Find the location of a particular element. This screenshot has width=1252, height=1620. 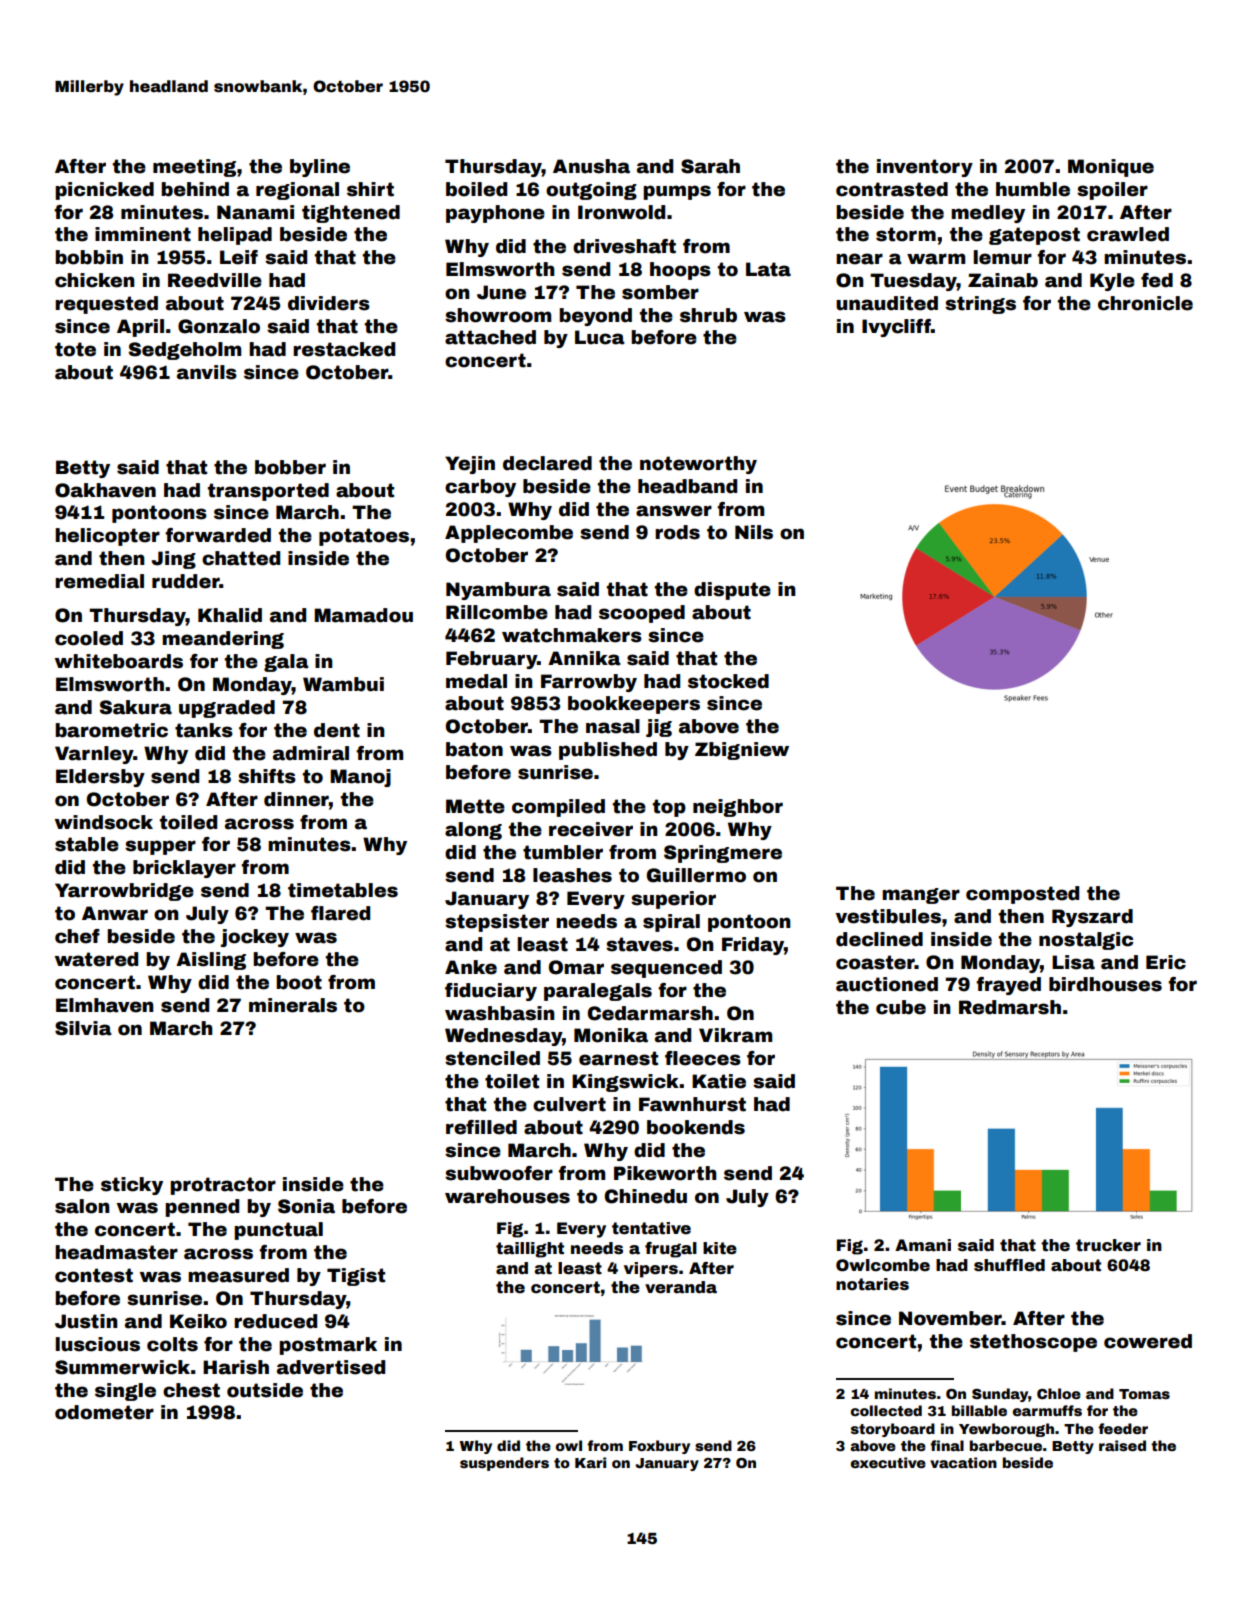

veranda is located at coordinates (681, 1287).
